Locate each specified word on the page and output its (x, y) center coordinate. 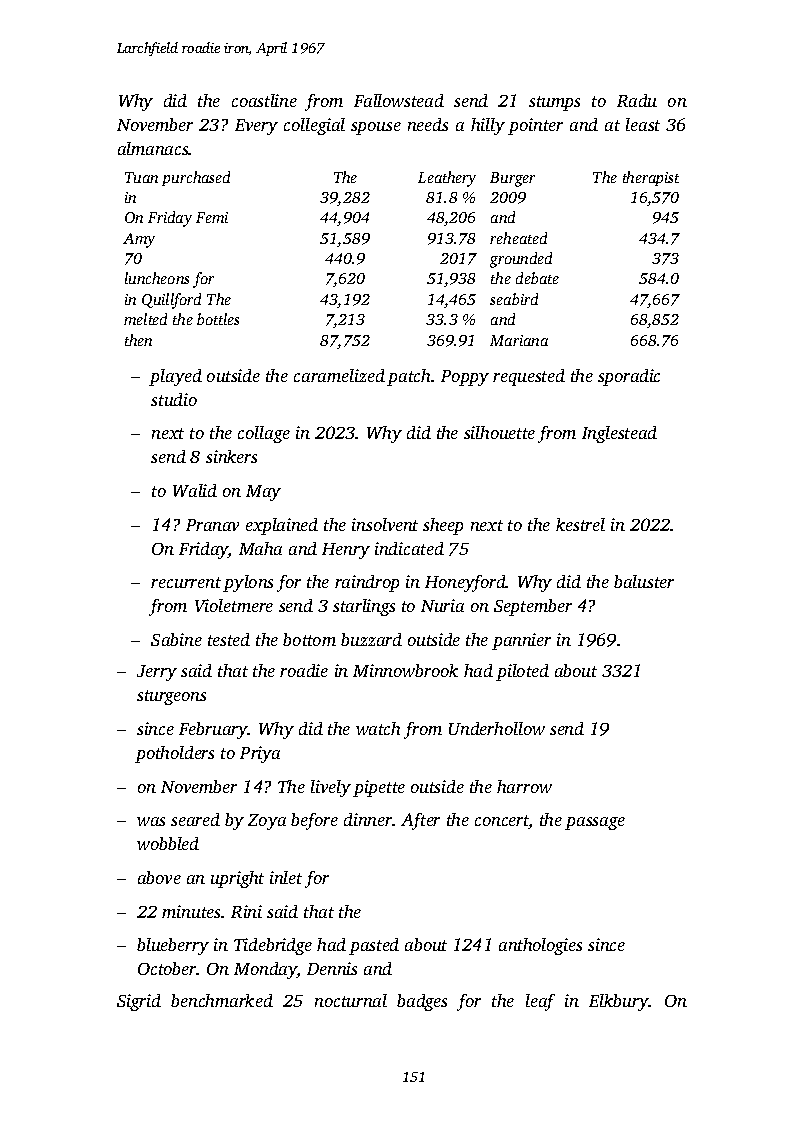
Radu (637, 100)
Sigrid (139, 1002)
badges (422, 1002)
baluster (644, 581)
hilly (488, 126)
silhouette (499, 432)
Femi (212, 217)
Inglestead (619, 434)
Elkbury (619, 1002)
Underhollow (497, 728)
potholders (174, 754)
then (138, 340)
